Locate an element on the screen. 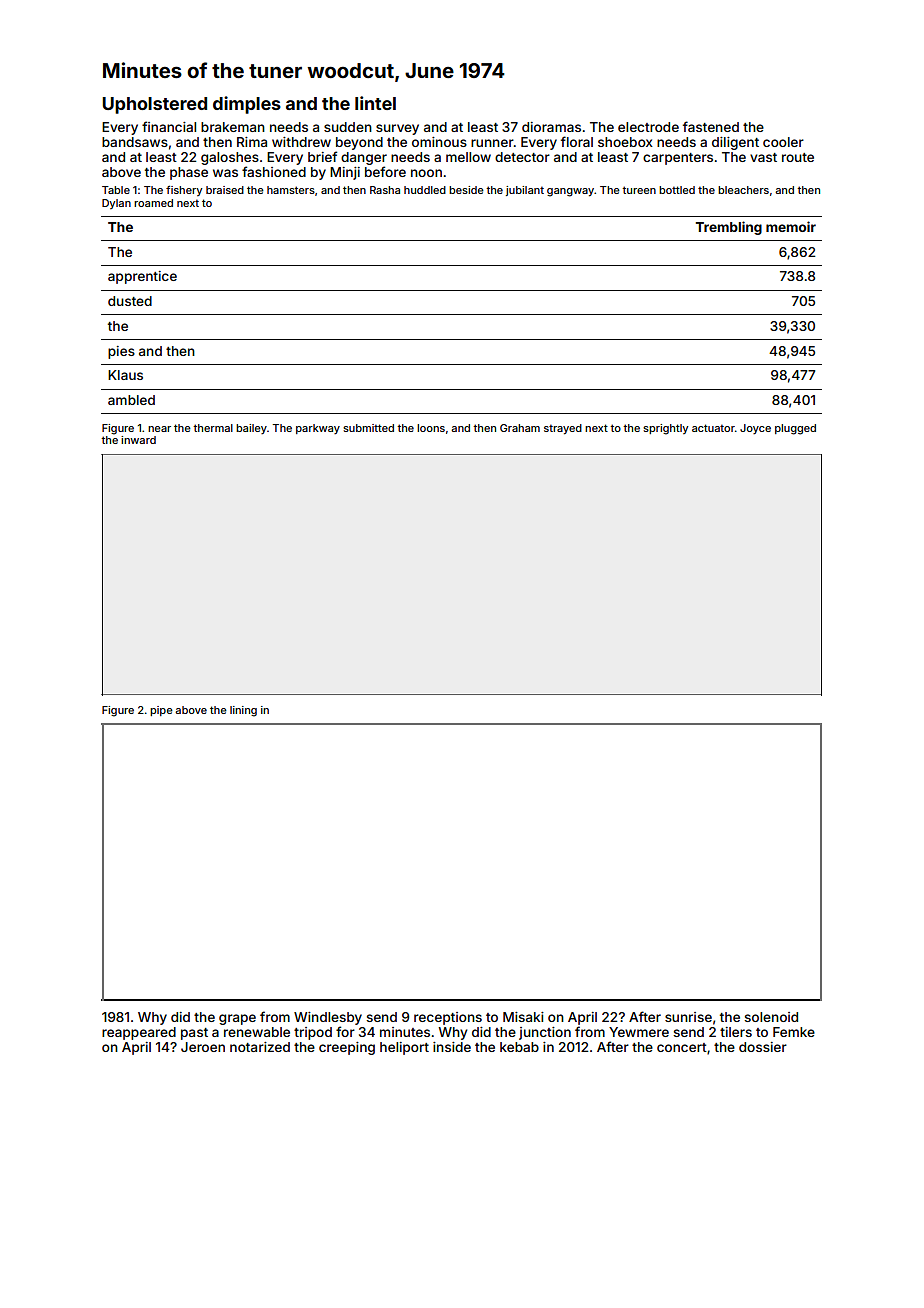 This screenshot has height=1308, width=924. Graham is located at coordinates (520, 428).
